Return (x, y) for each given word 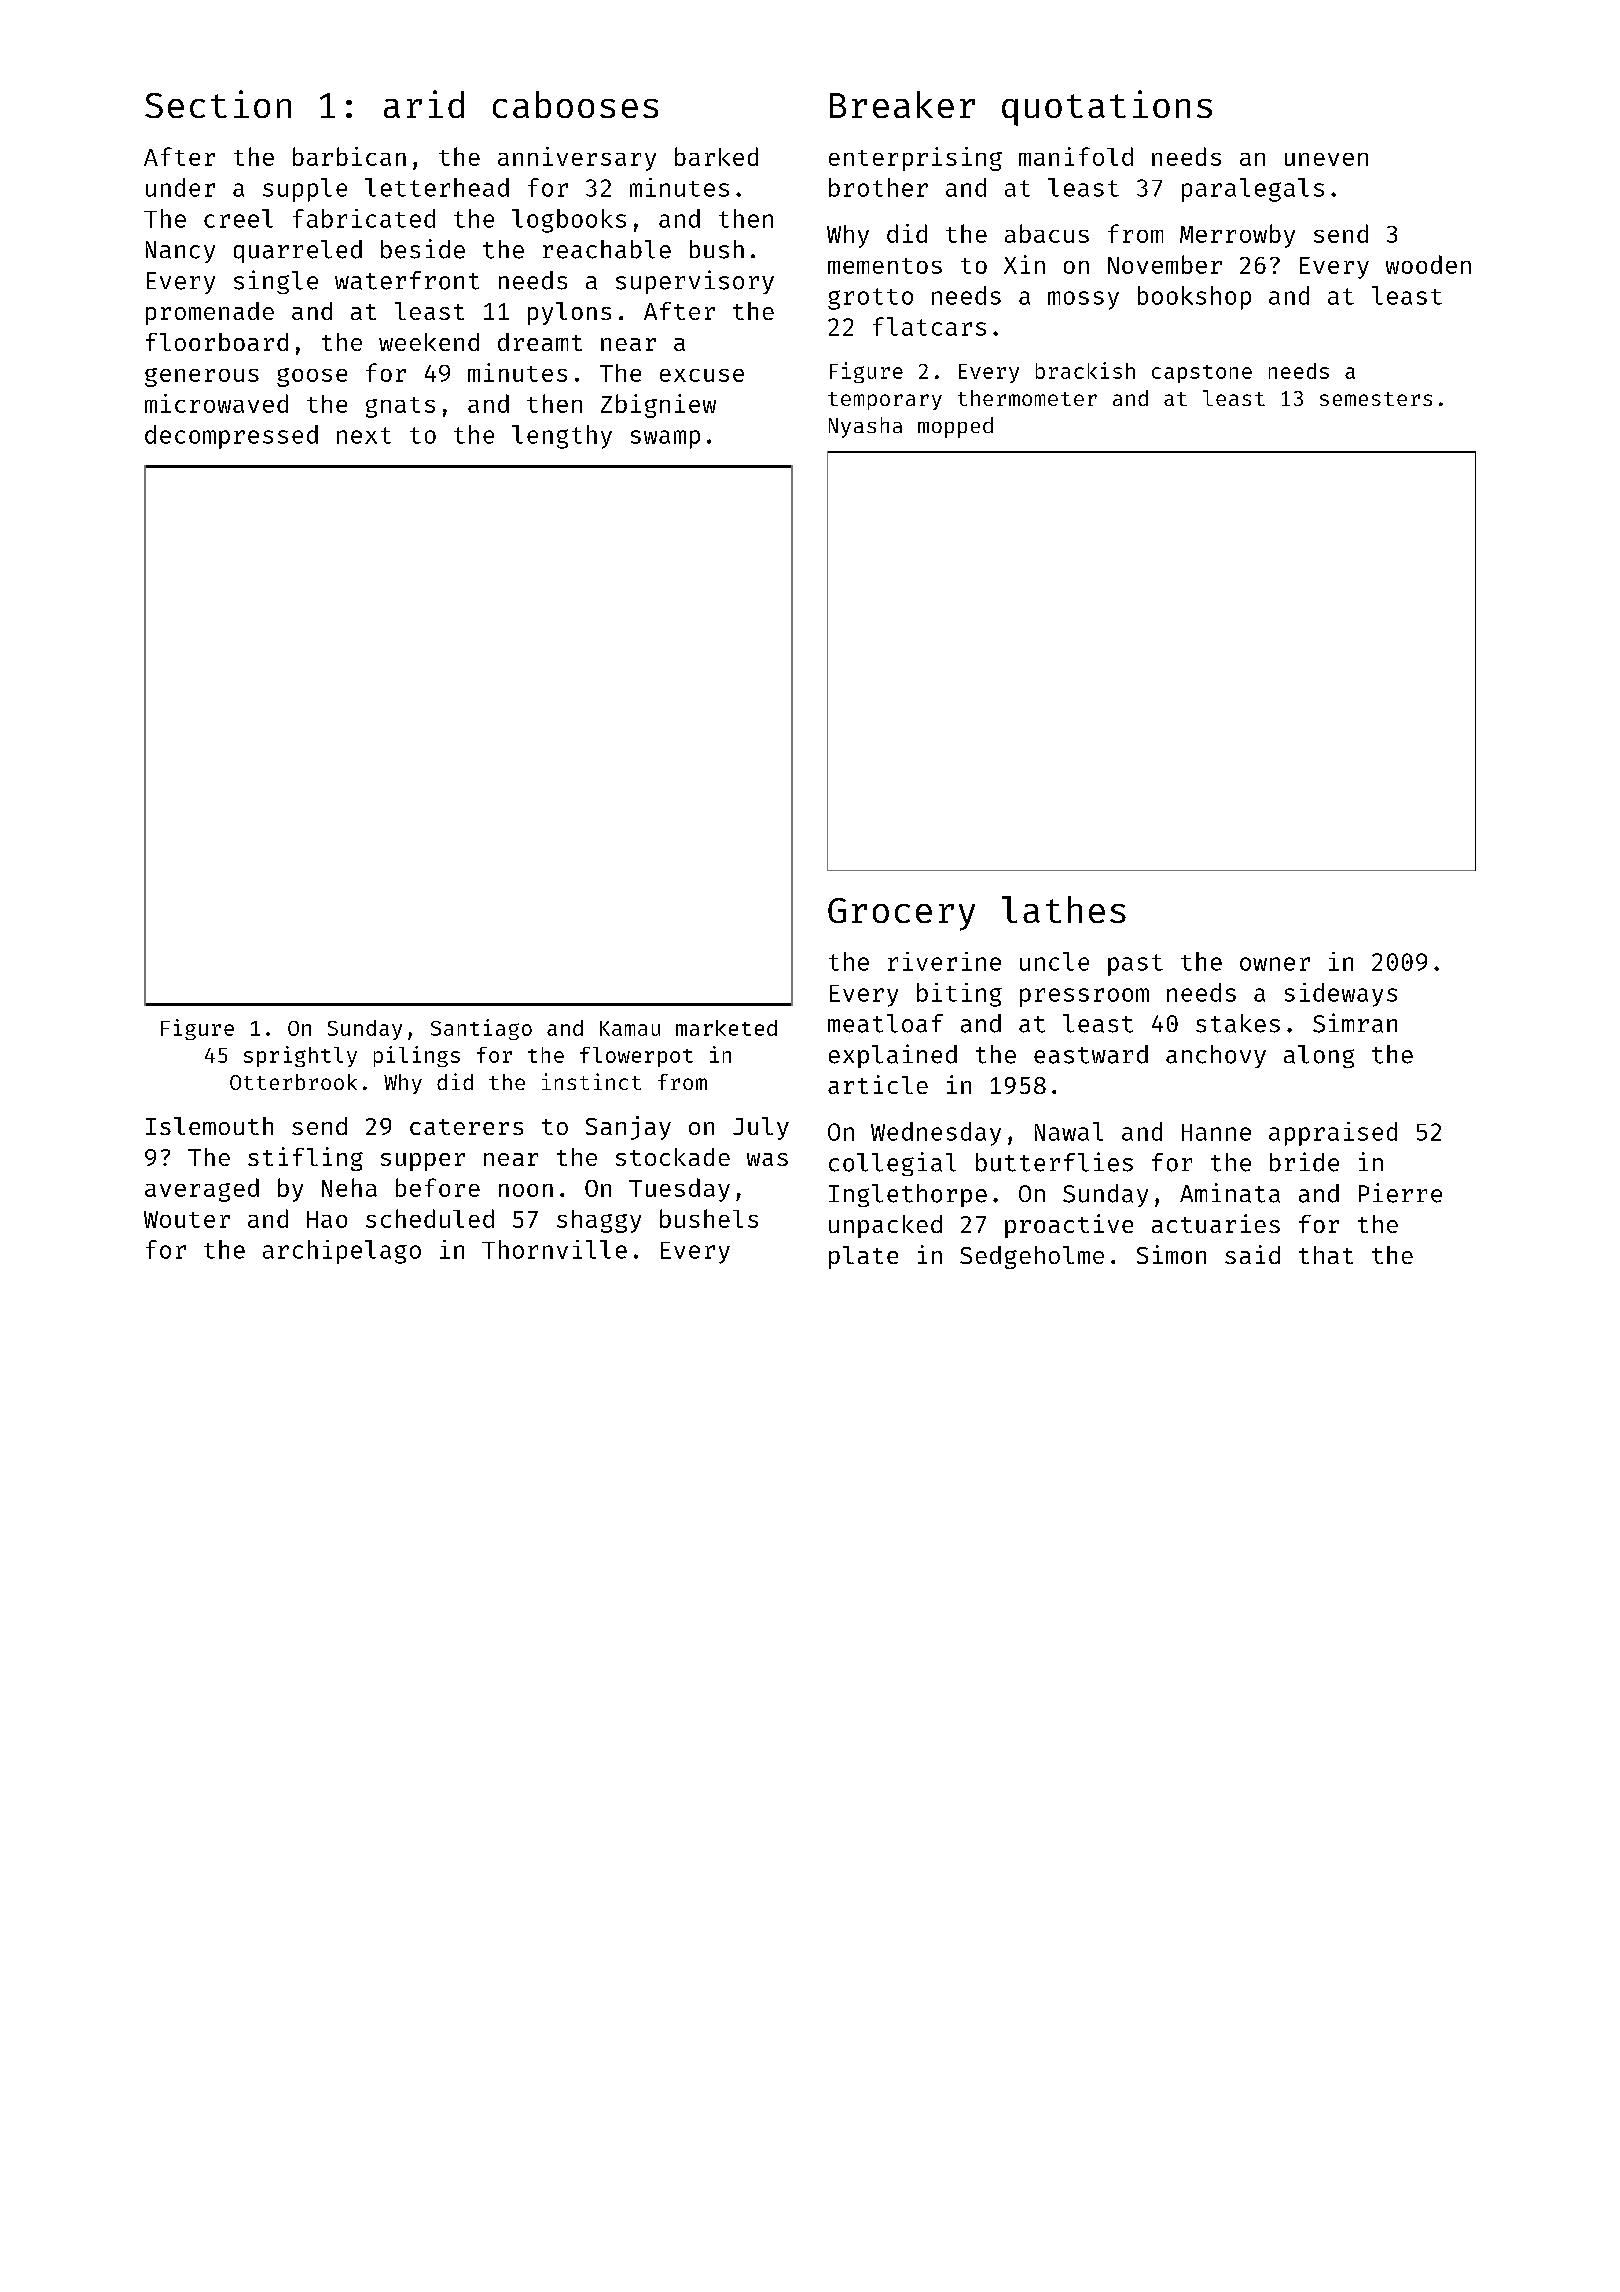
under (180, 187)
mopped (955, 427)
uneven (1326, 159)
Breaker (902, 104)
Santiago (481, 1029)
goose (312, 377)
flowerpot (636, 1057)
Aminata (1230, 1193)
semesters (1376, 399)
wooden (1428, 264)
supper (423, 1162)
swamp (665, 439)
